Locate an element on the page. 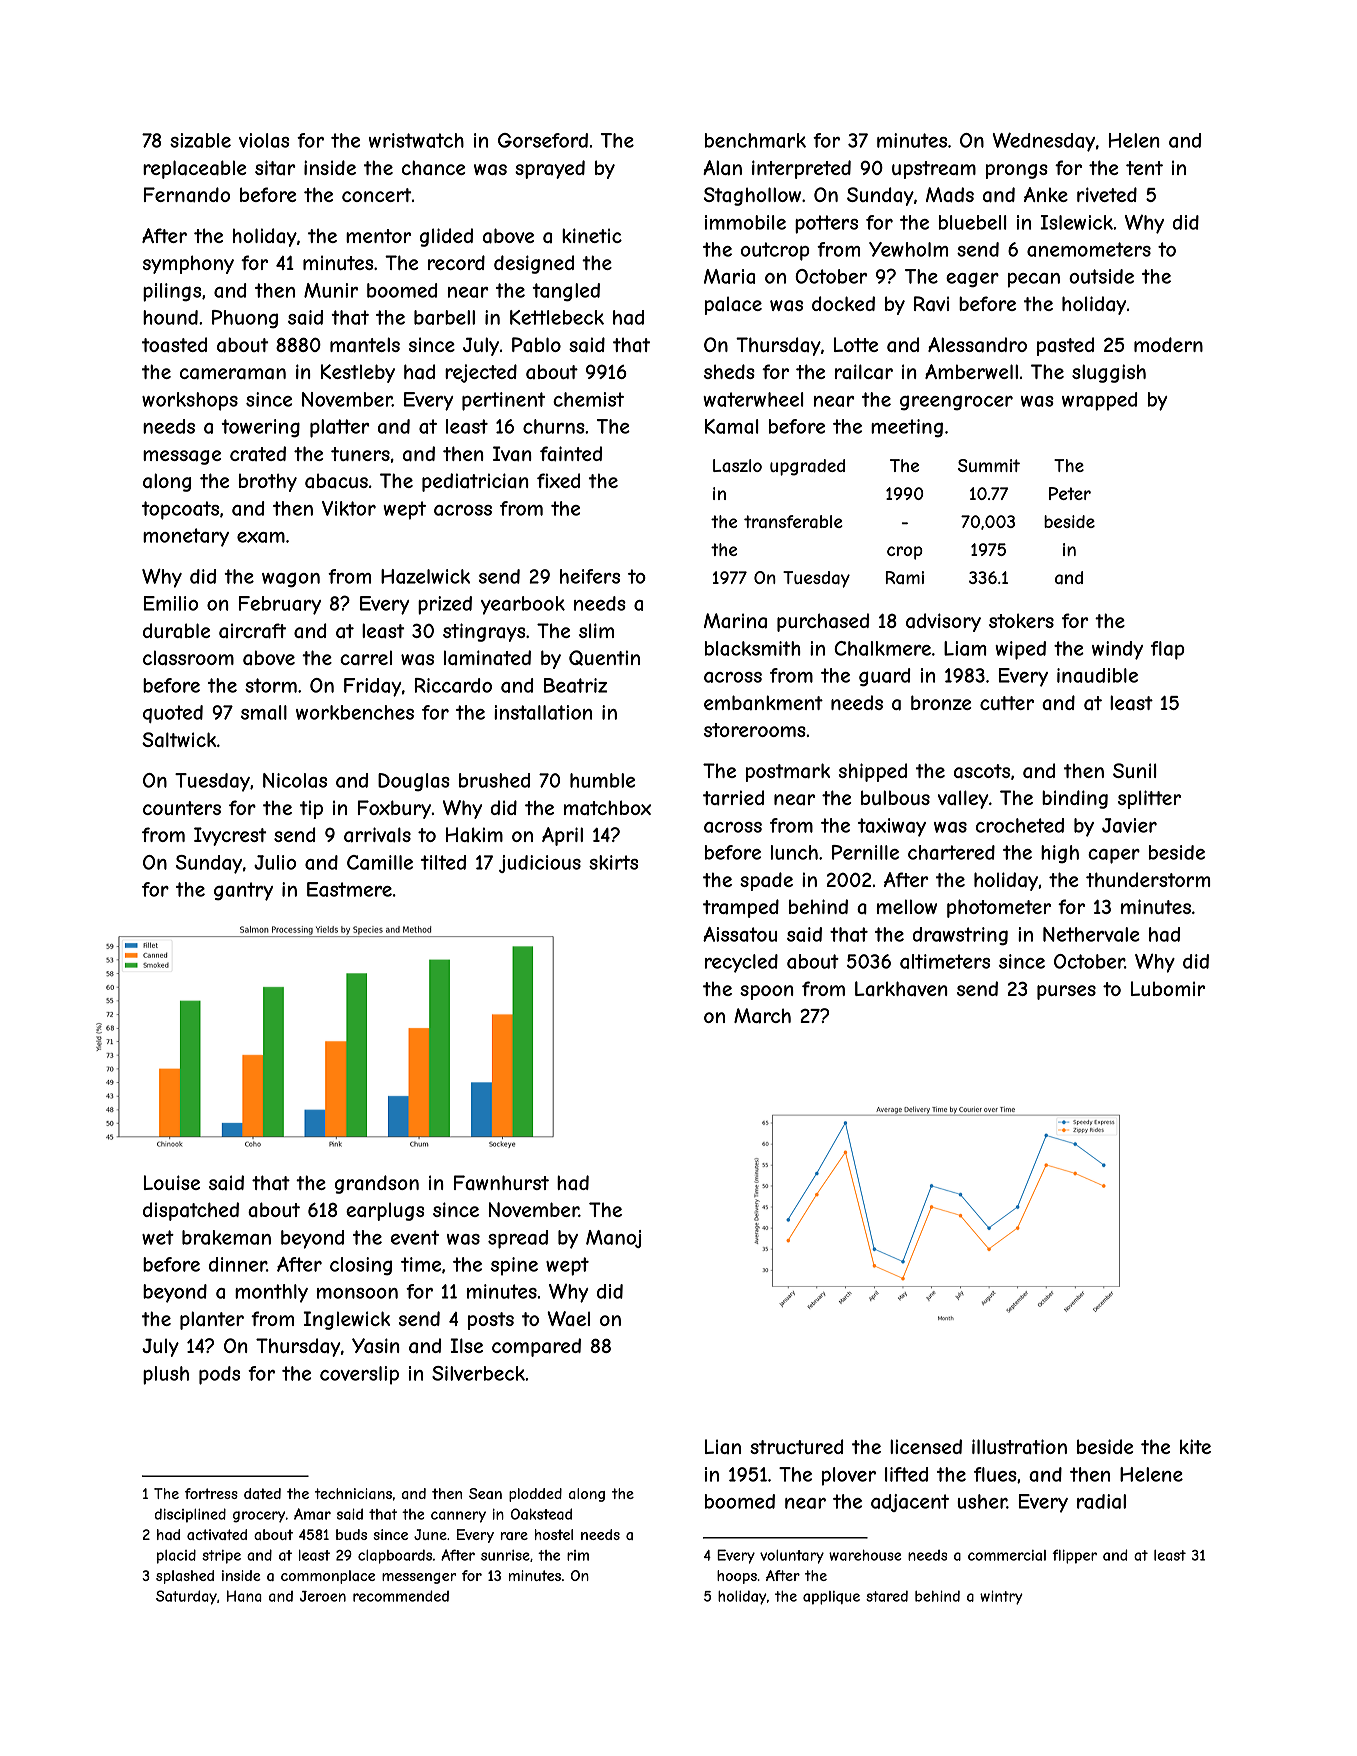 This image has height=1756, width=1357. plush is located at coordinates (166, 1375).
